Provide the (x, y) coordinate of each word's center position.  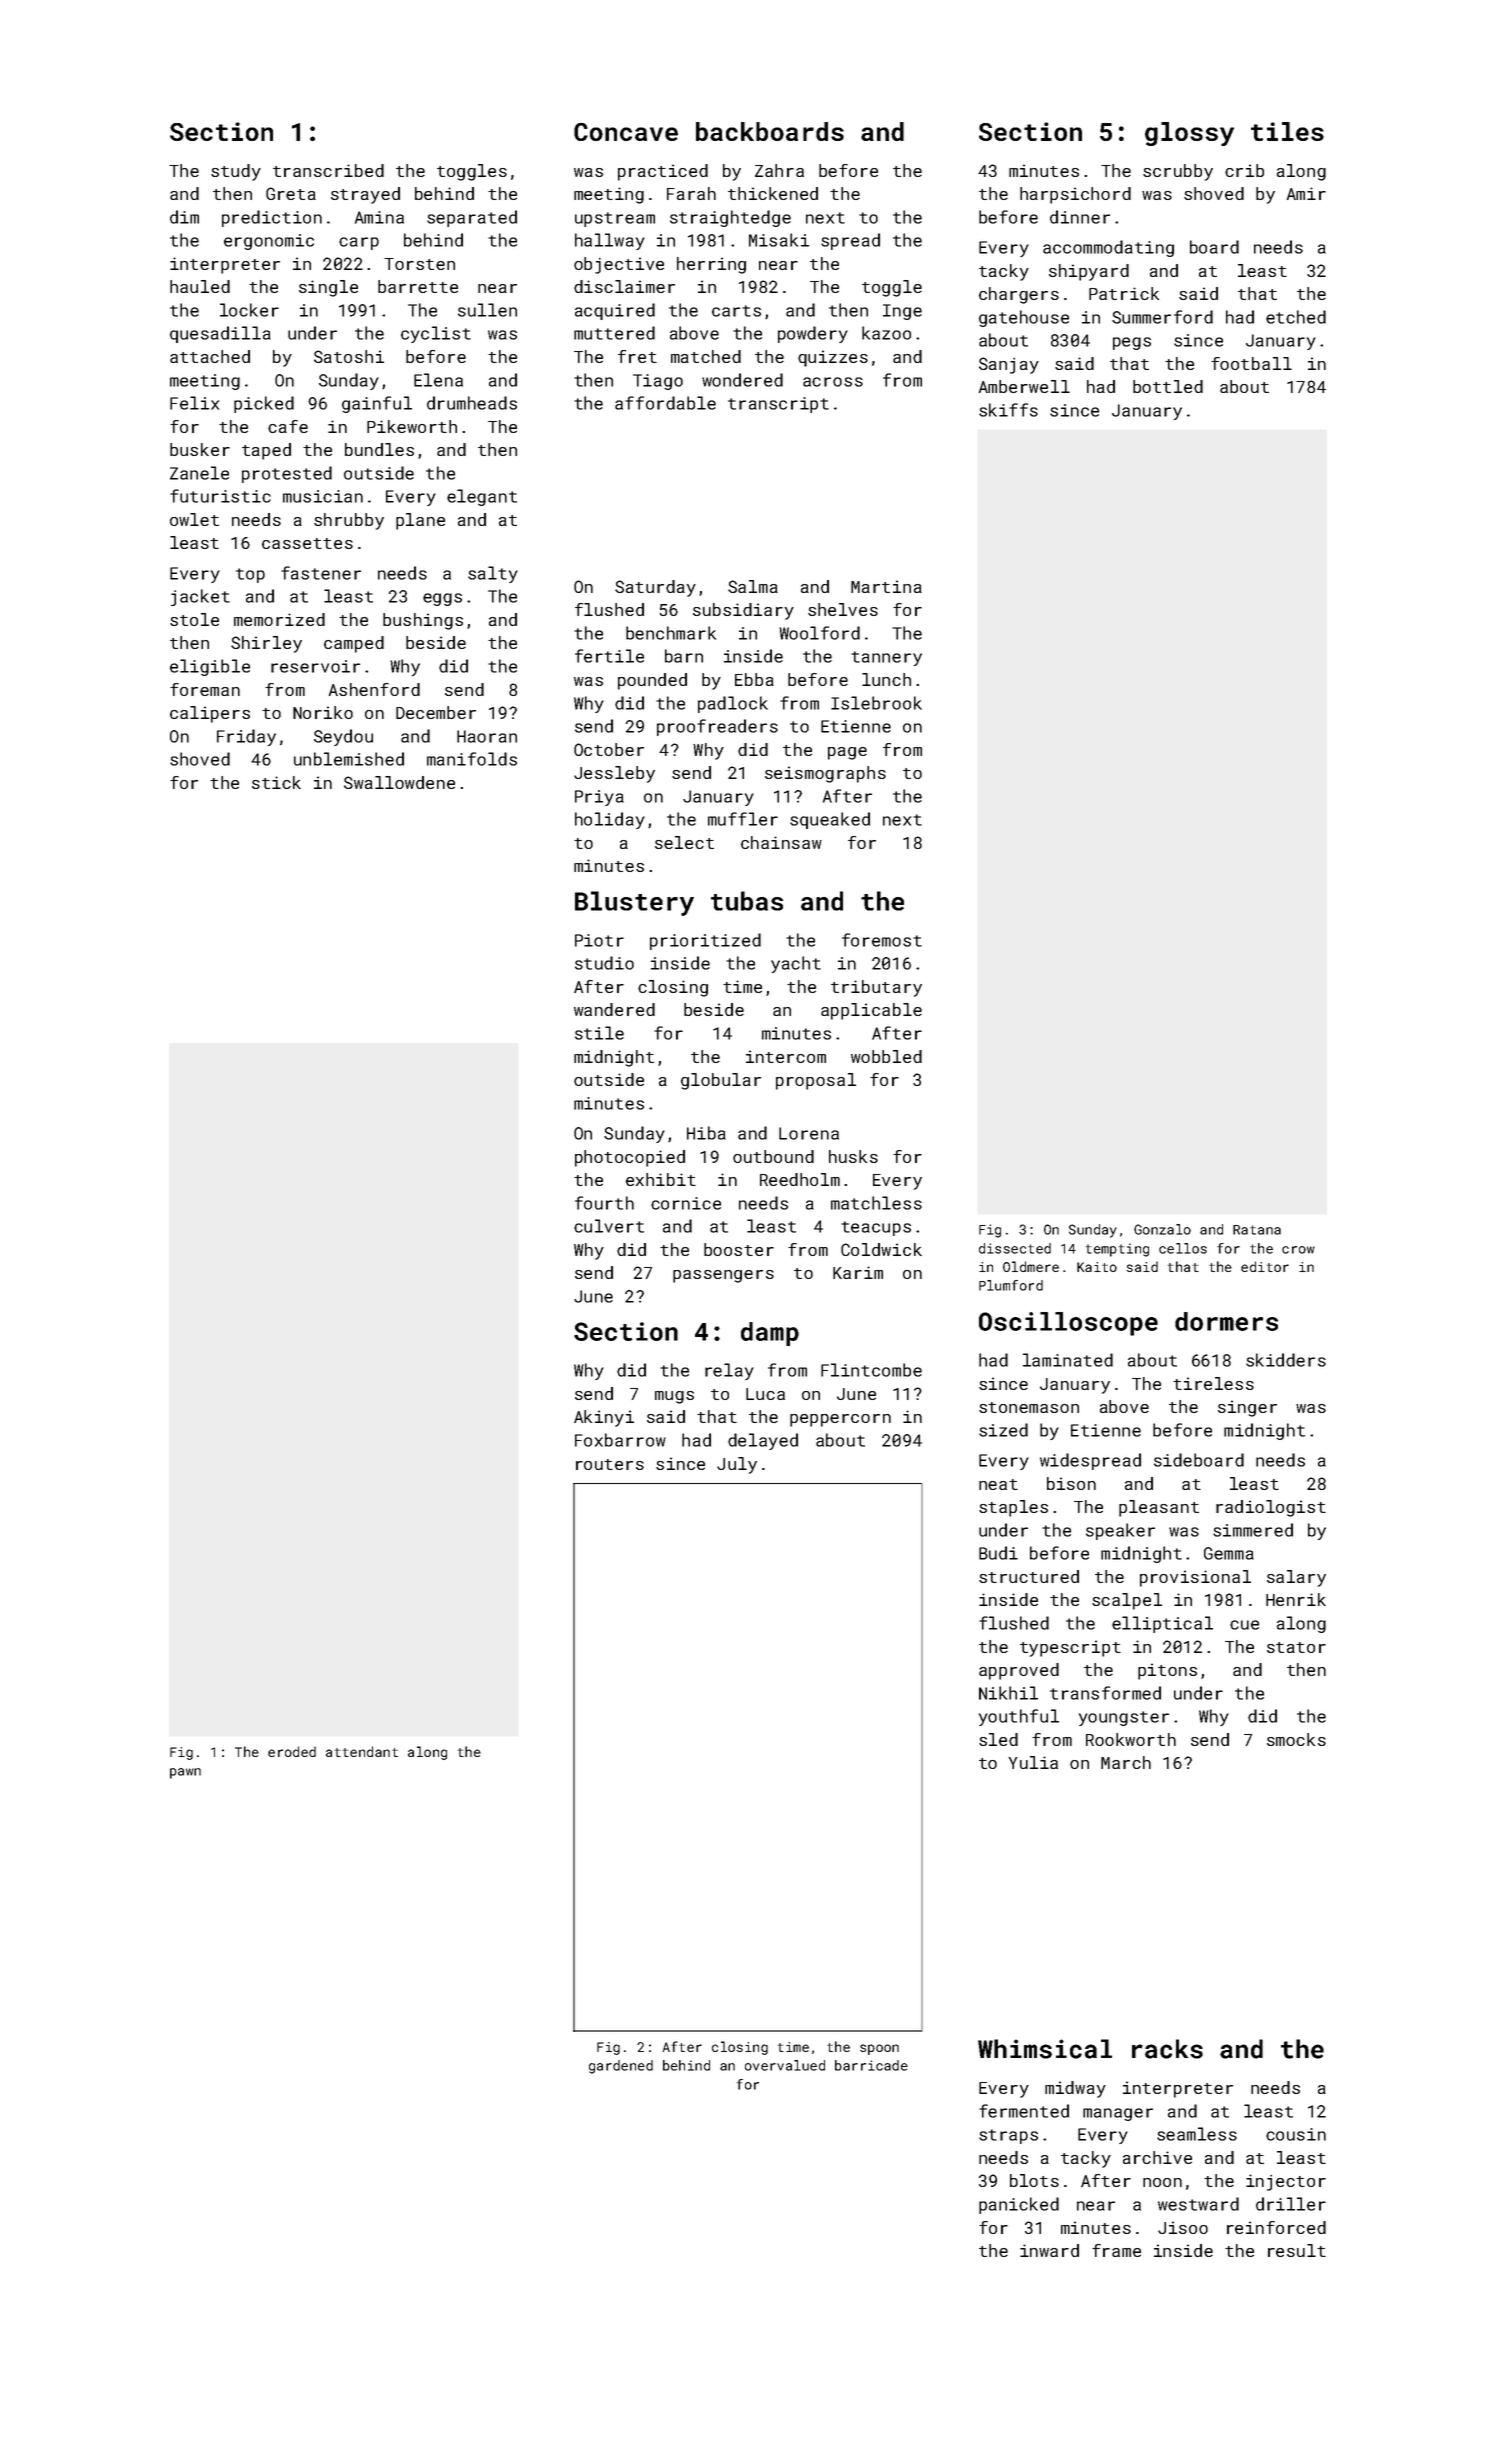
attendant (362, 1751)
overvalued (785, 2065)
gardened (621, 2067)
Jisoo (1183, 2227)
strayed (365, 195)
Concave (626, 131)
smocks (1296, 1739)
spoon (879, 2049)
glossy (1189, 134)
